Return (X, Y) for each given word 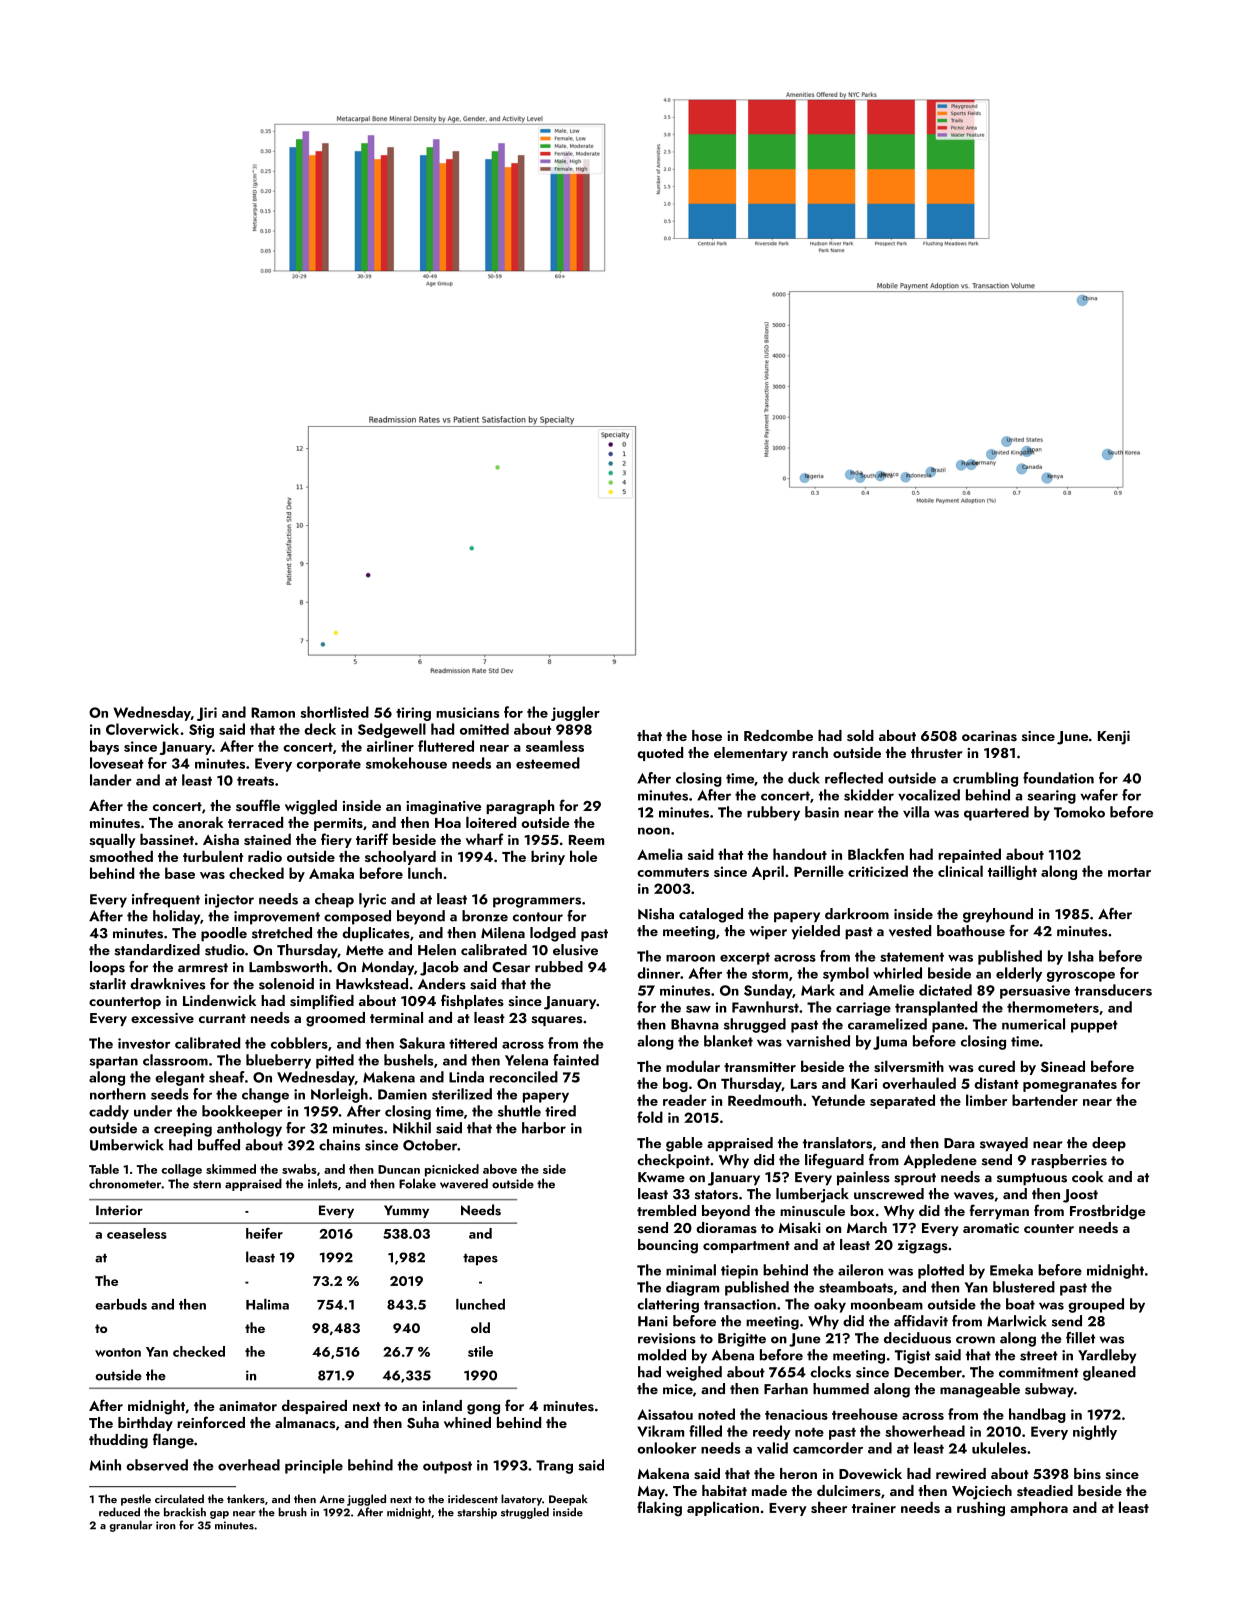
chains (339, 1145)
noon (654, 831)
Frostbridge (1108, 1212)
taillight (1012, 872)
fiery (336, 840)
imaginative (443, 808)
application (723, 1509)
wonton (118, 1352)
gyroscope (1081, 976)
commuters (673, 872)
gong (483, 1409)
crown (975, 1340)
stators (716, 1195)
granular (131, 1526)
